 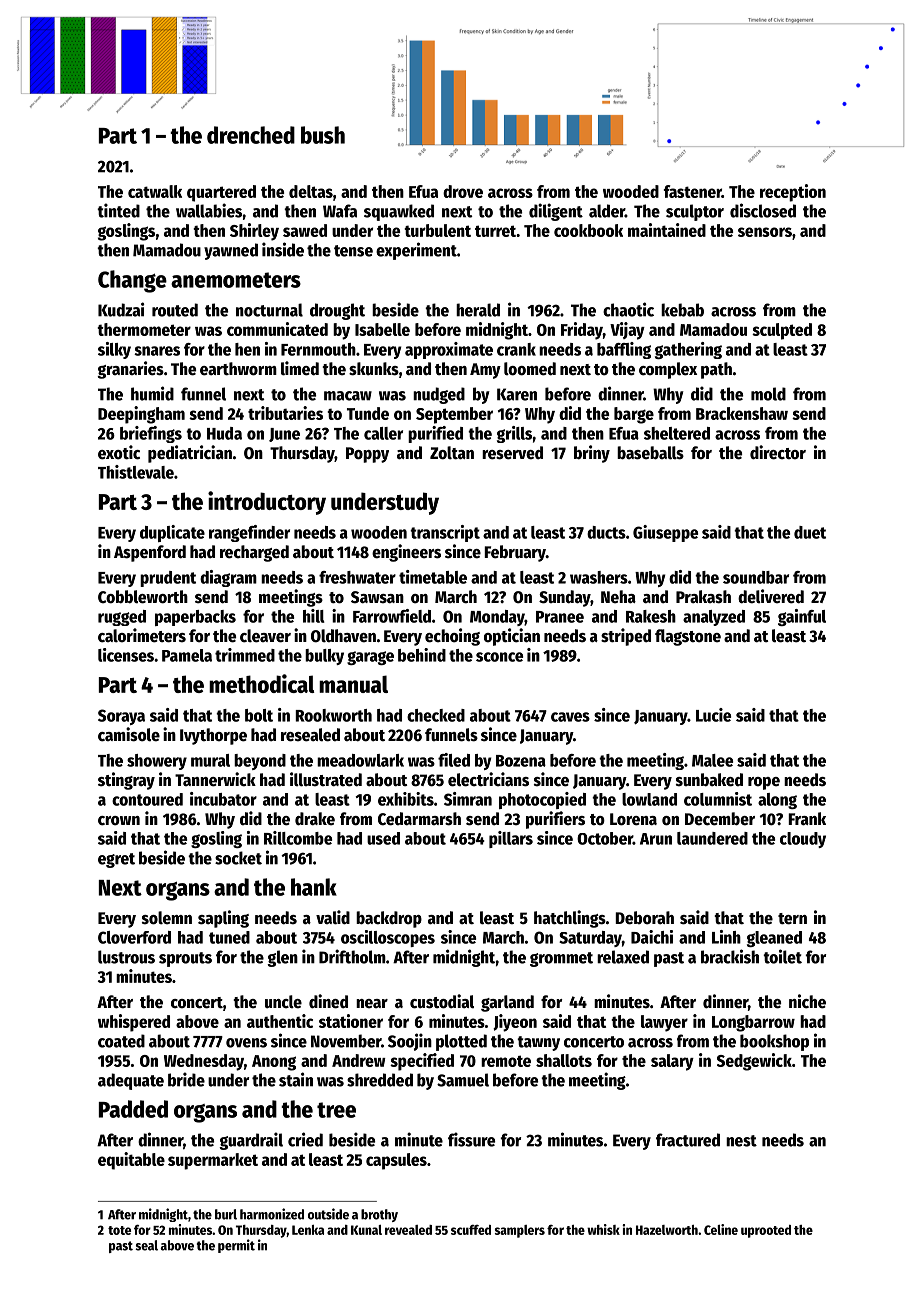 What do you see at coordinates (807, 819) in the image?
I see `Frank` at bounding box center [807, 819].
